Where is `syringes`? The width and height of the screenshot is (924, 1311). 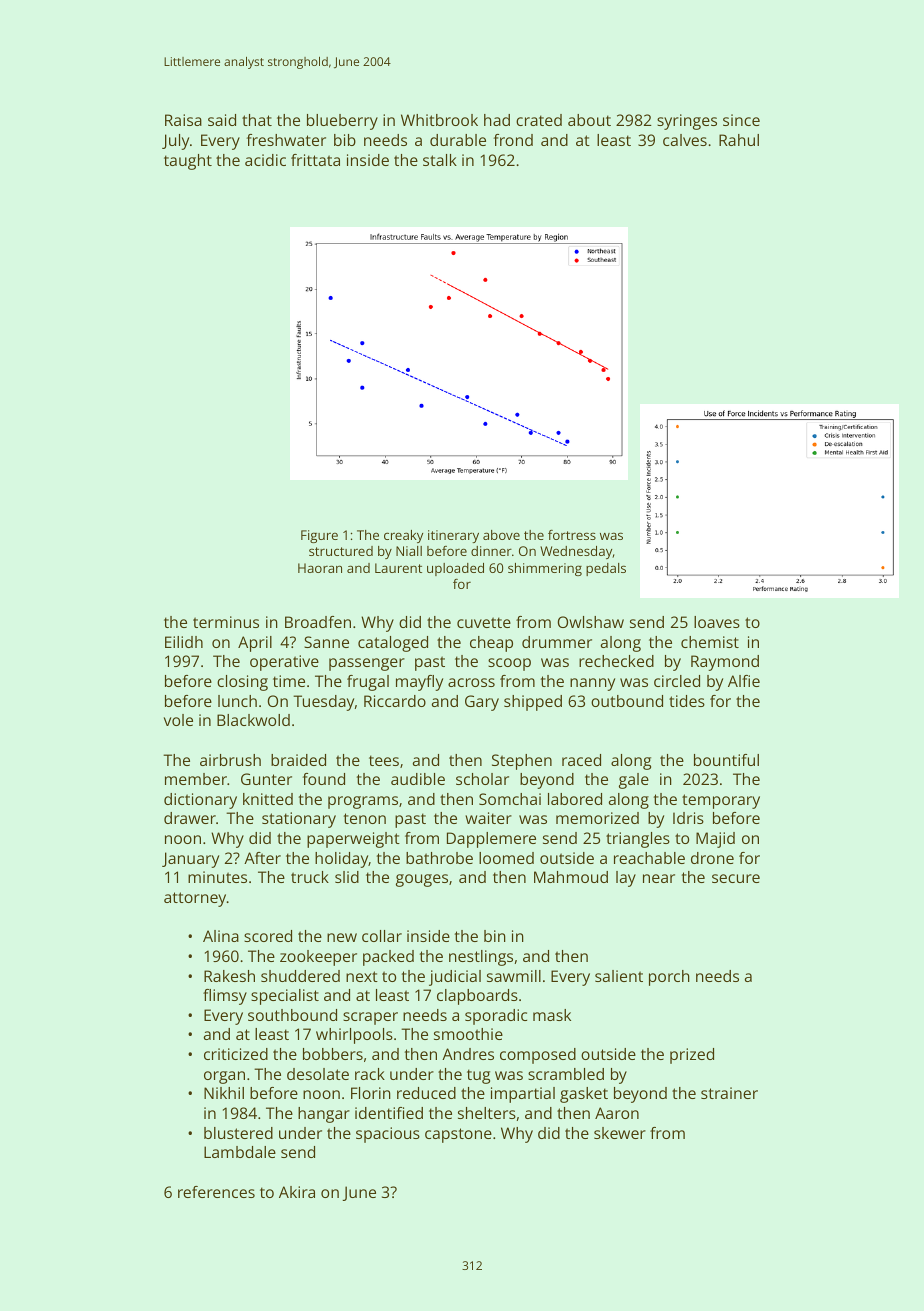
syringes is located at coordinates (687, 122).
